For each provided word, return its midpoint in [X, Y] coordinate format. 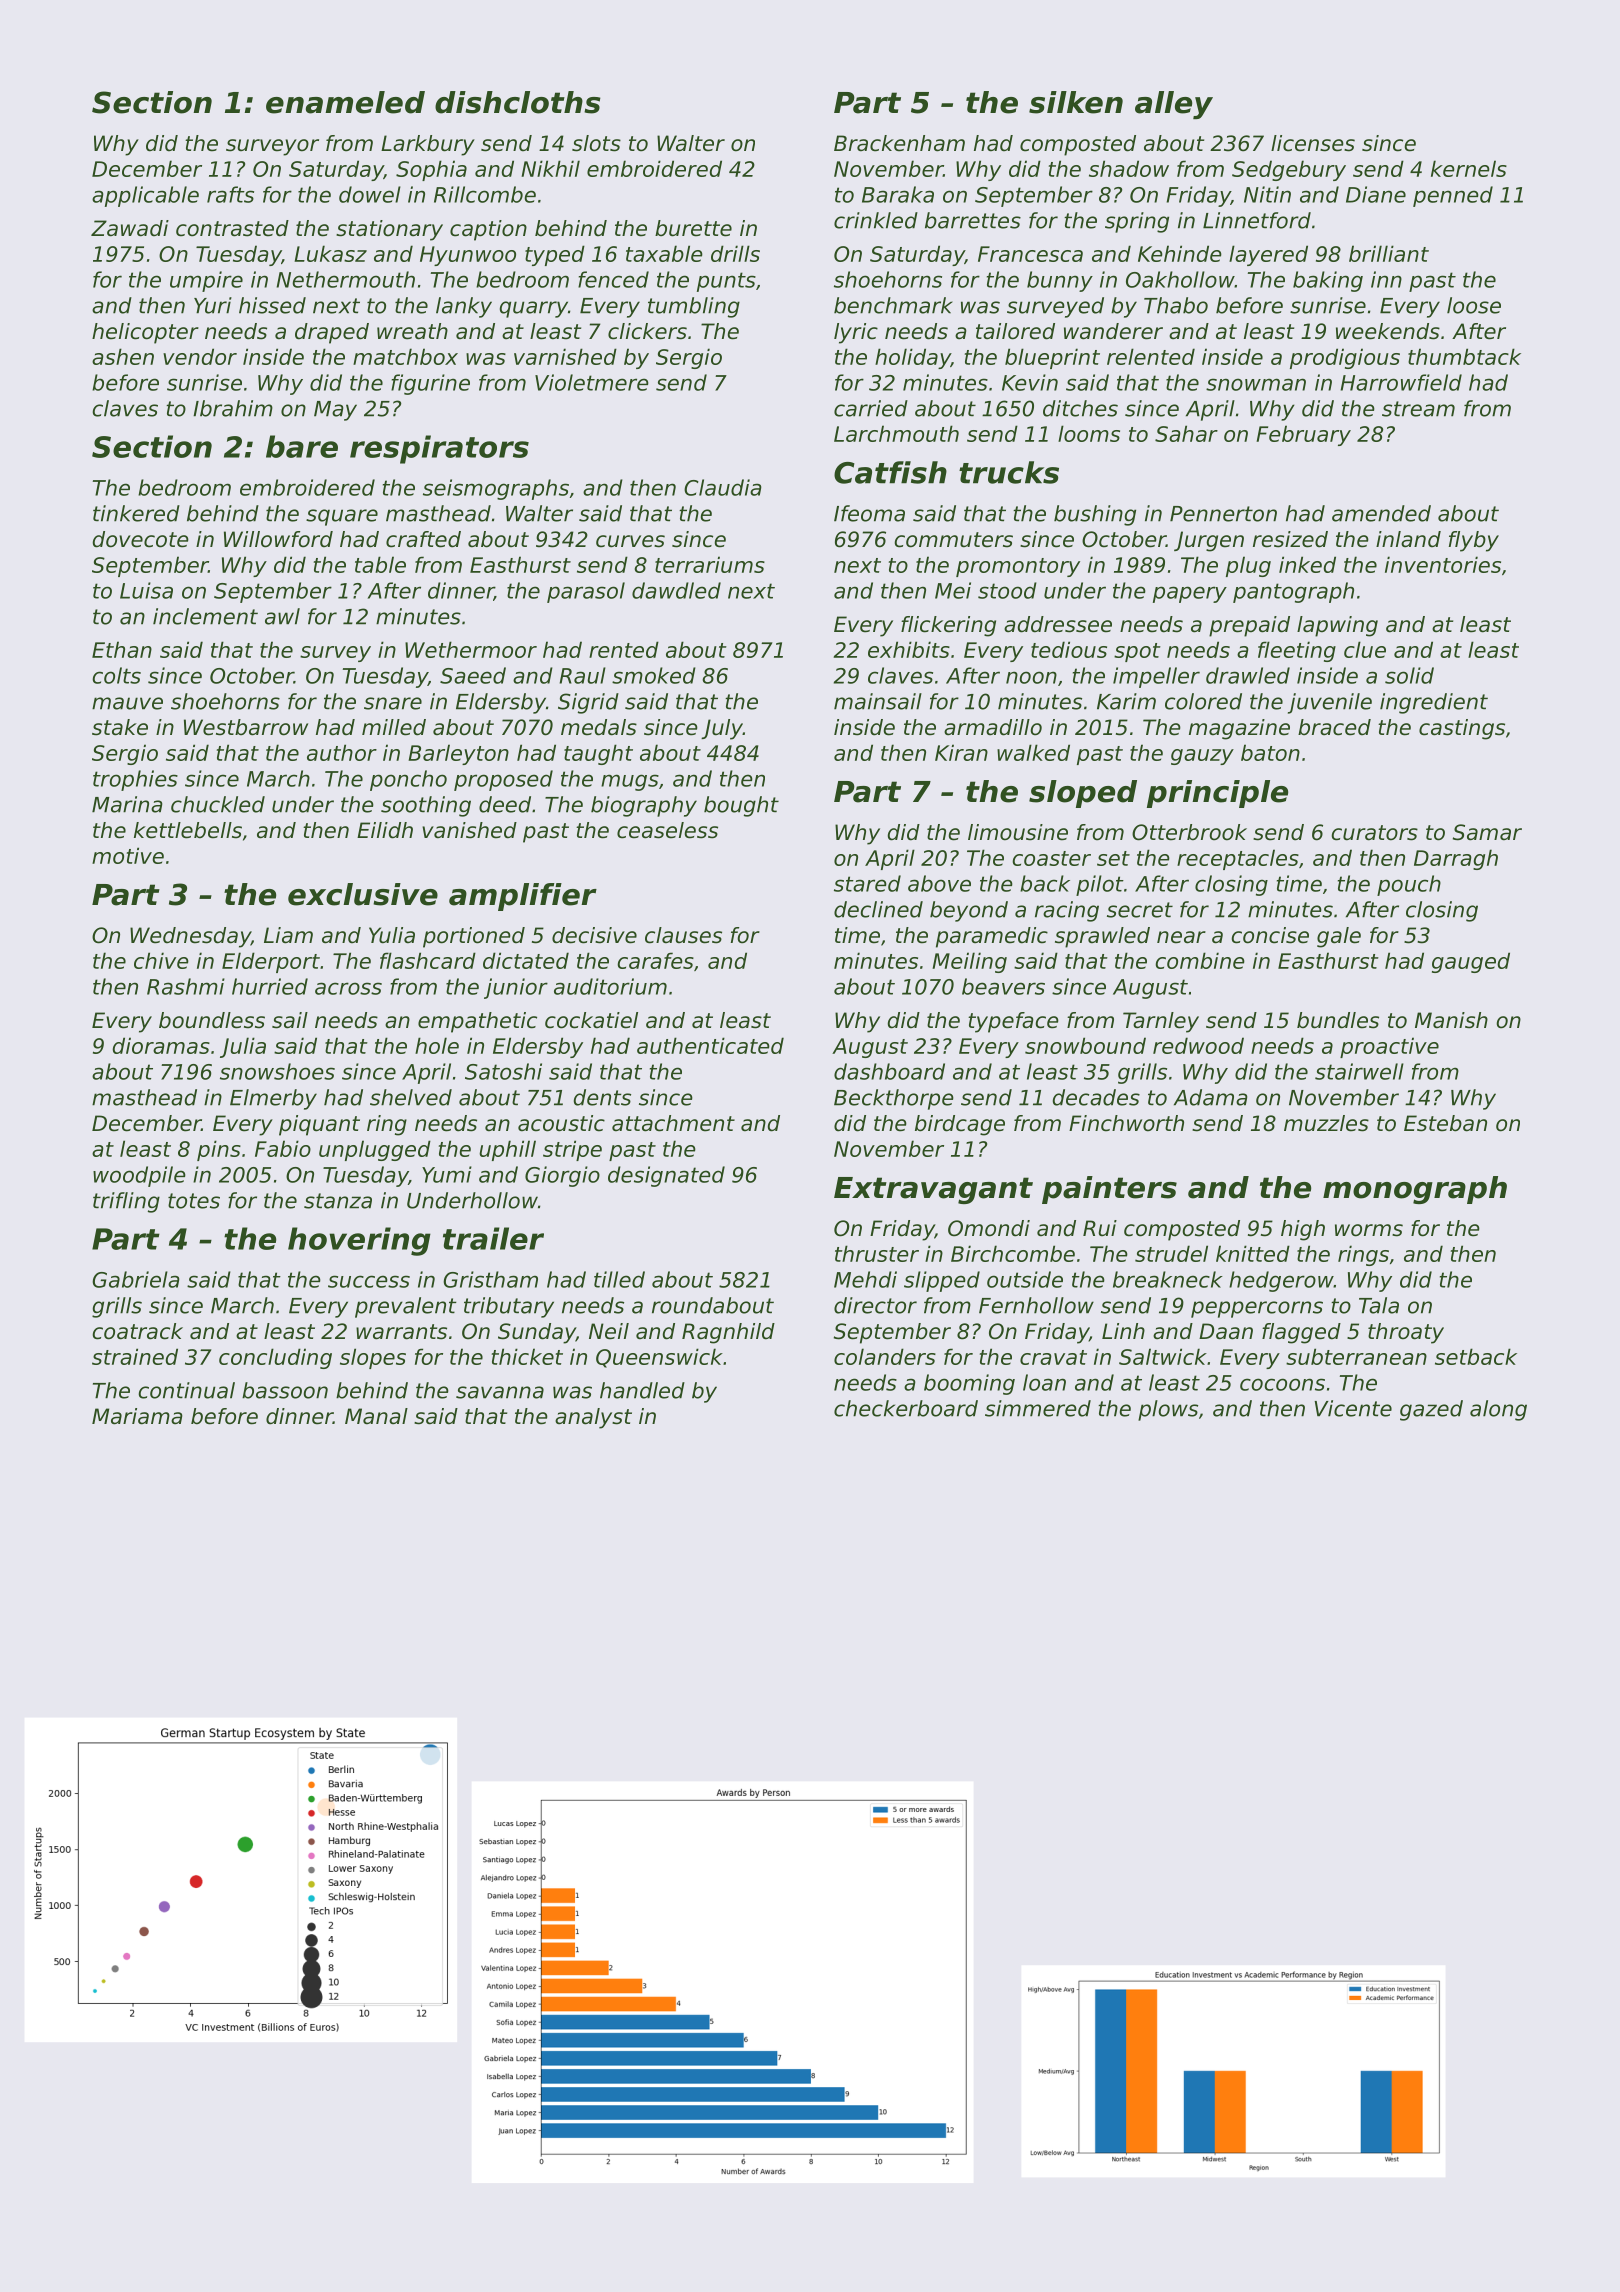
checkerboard [906, 1408]
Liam [288, 935]
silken [1076, 102]
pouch [1409, 885]
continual [186, 1390]
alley [1174, 105]
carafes [655, 960]
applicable [145, 196]
